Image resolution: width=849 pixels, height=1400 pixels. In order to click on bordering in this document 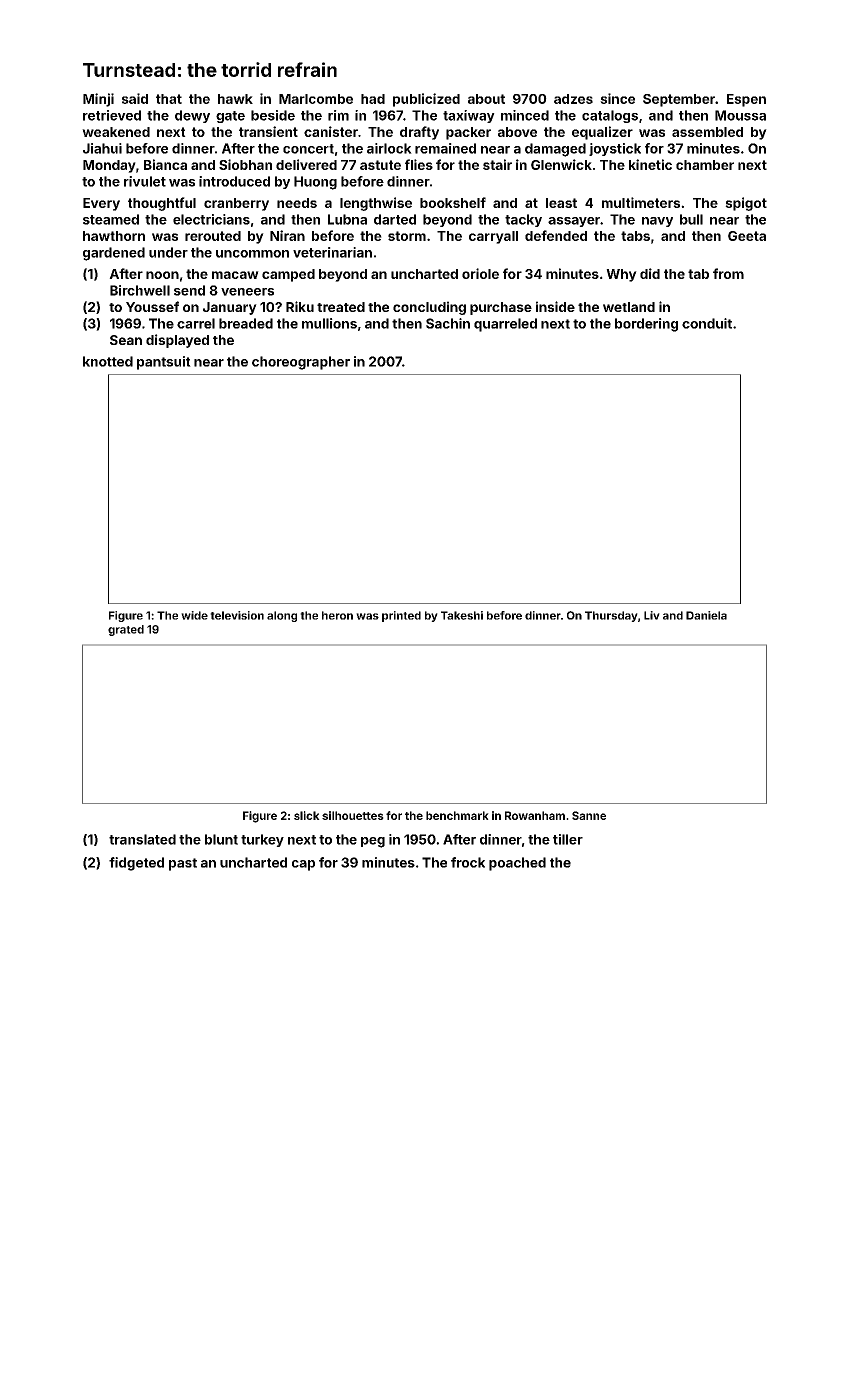, I will do `click(646, 325)`.
